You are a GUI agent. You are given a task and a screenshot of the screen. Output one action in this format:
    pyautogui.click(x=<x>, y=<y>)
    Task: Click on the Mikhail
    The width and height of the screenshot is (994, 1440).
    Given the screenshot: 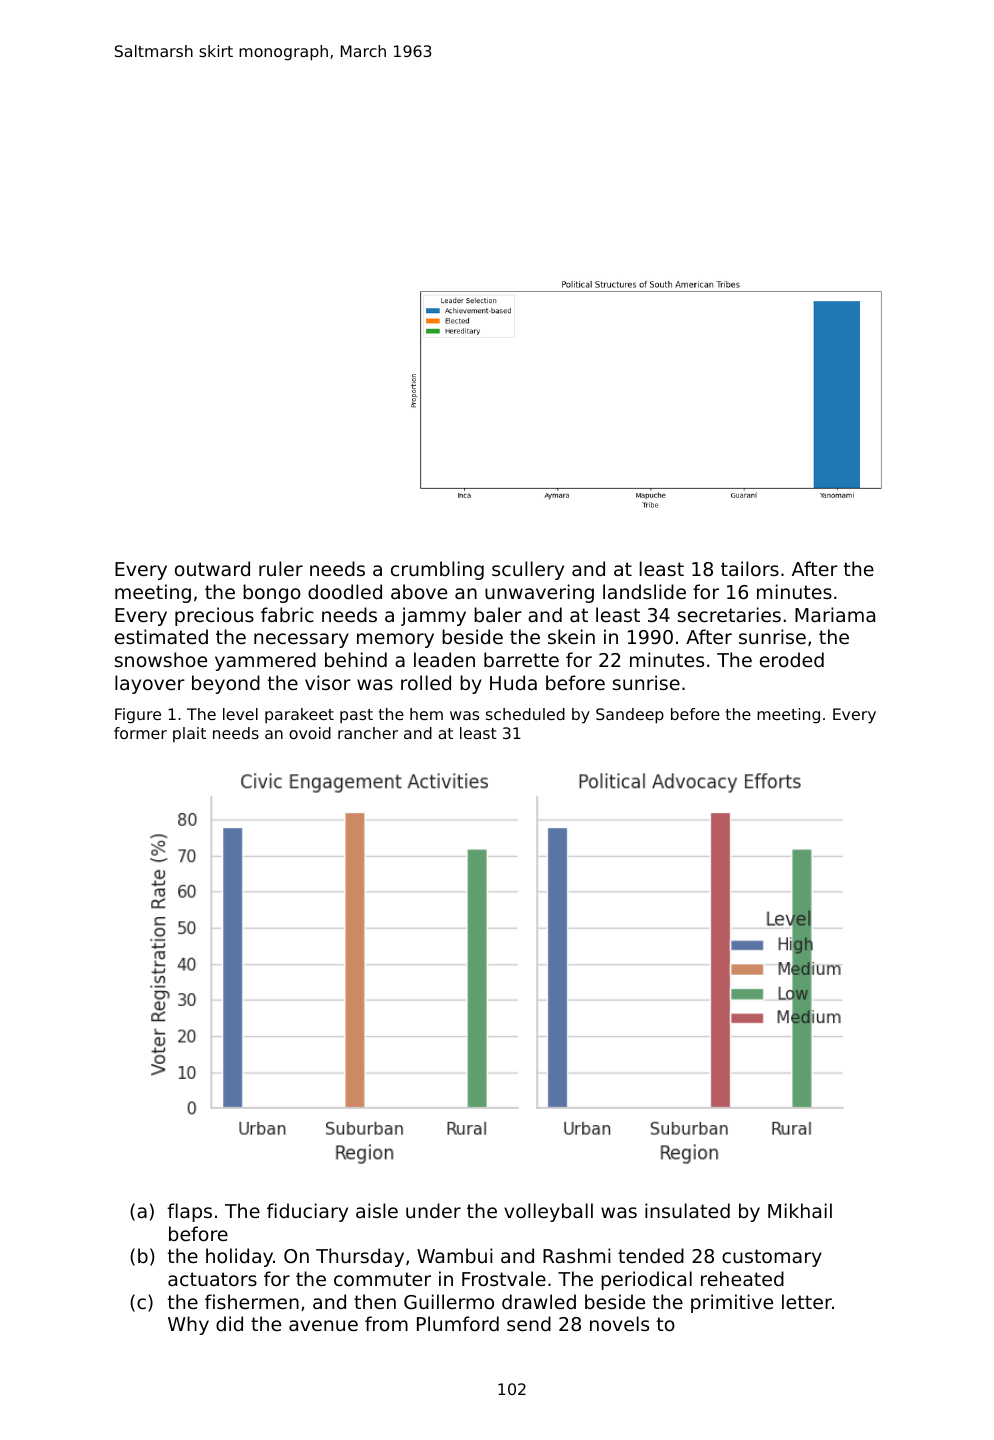 What is the action you would take?
    pyautogui.click(x=800, y=1210)
